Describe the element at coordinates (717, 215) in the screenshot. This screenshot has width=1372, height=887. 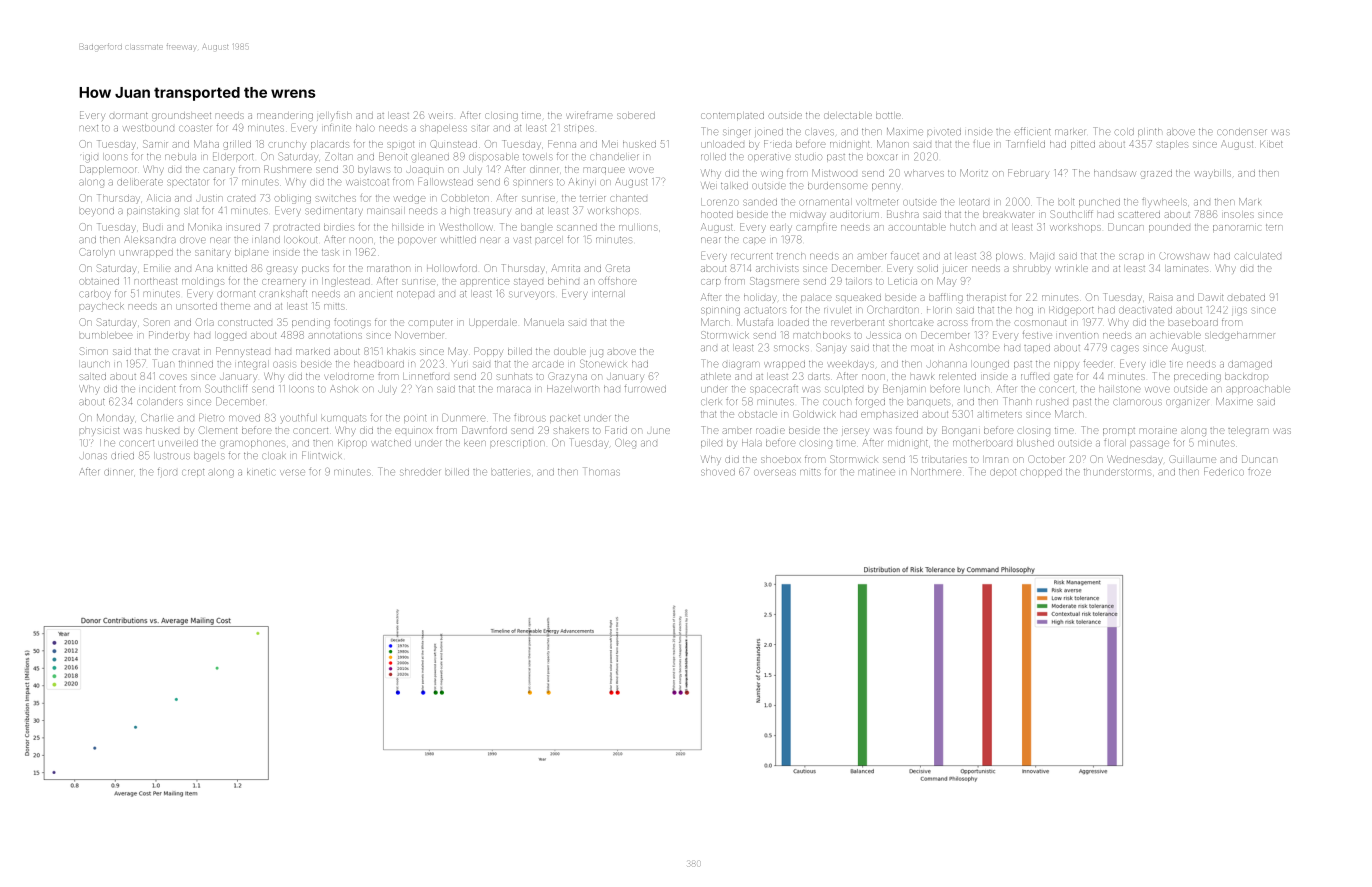
I see `hooted` at that location.
